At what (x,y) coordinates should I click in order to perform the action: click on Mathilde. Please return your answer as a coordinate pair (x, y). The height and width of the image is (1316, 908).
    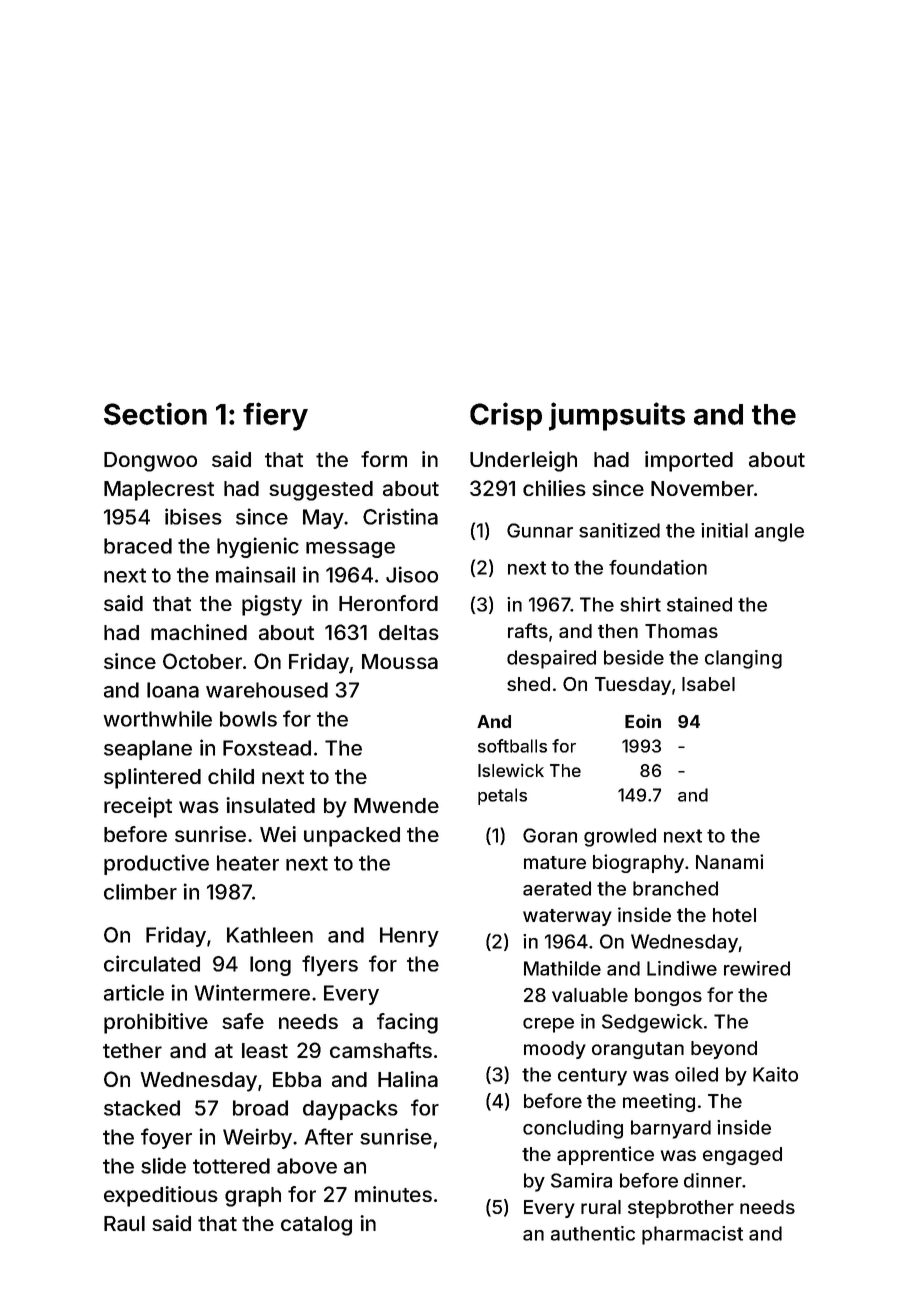
    Looking at the image, I should click on (562, 968).
